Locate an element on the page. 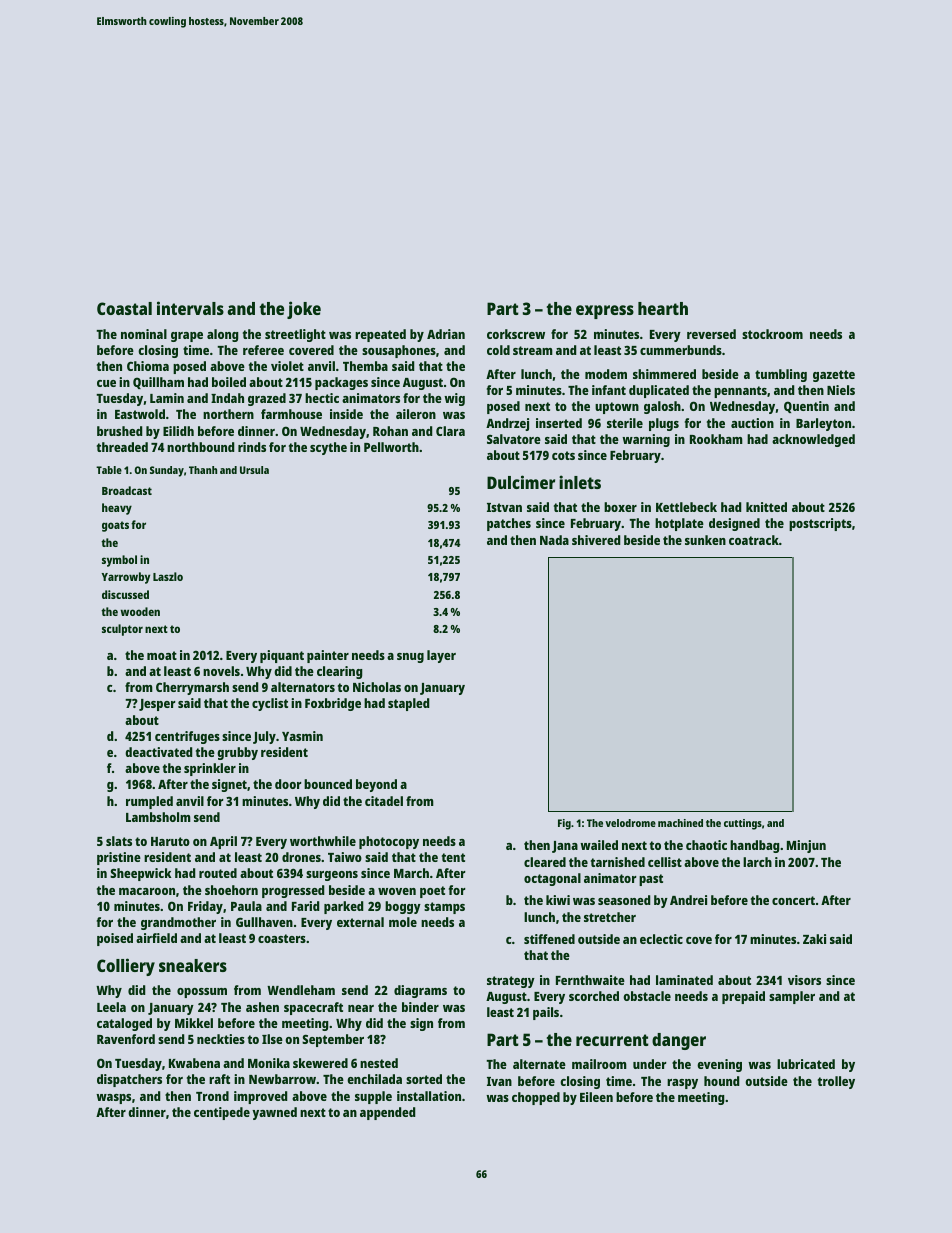  farmhouse is located at coordinates (291, 414).
